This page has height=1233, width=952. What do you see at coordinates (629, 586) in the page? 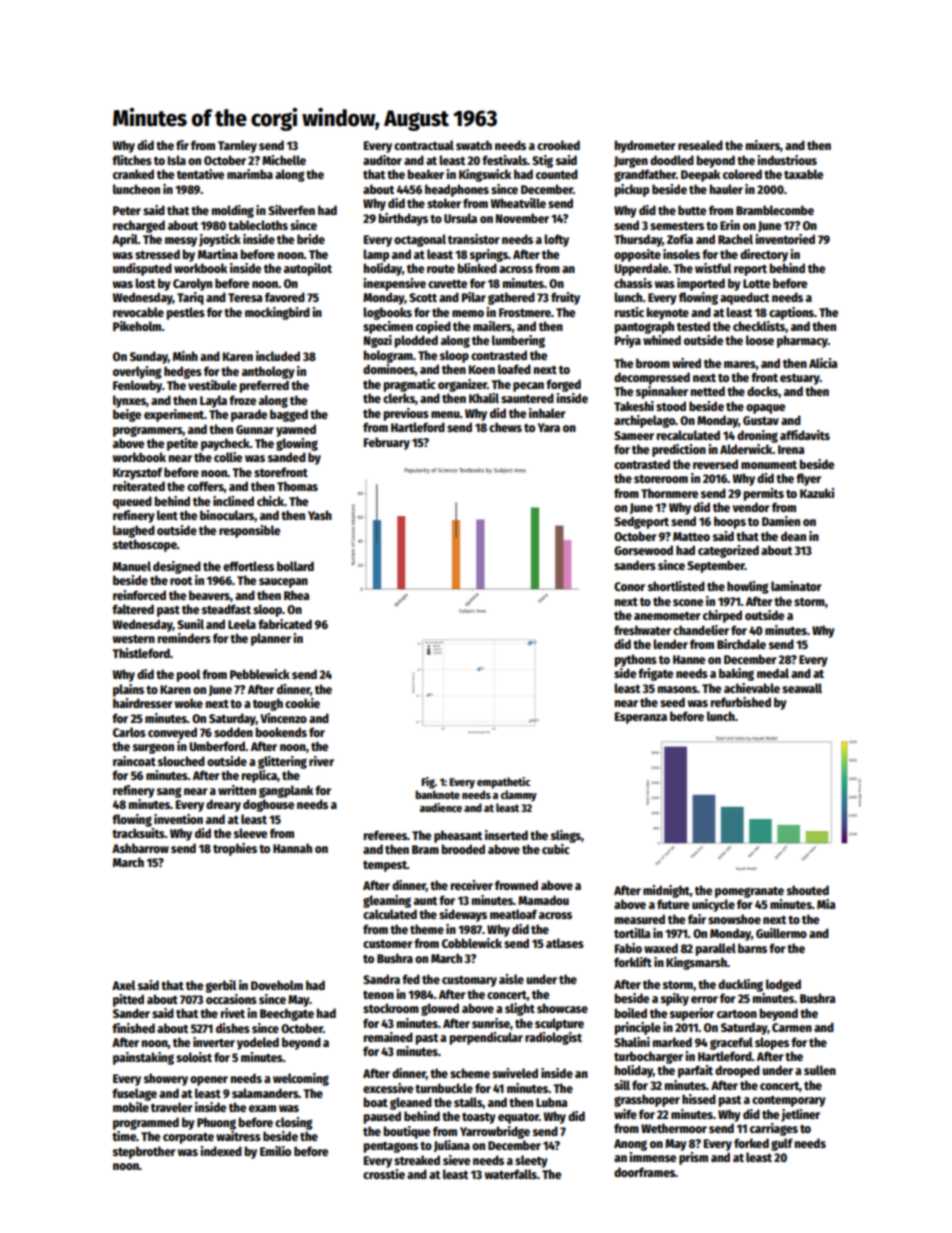
I see `Conor` at bounding box center [629, 586].
